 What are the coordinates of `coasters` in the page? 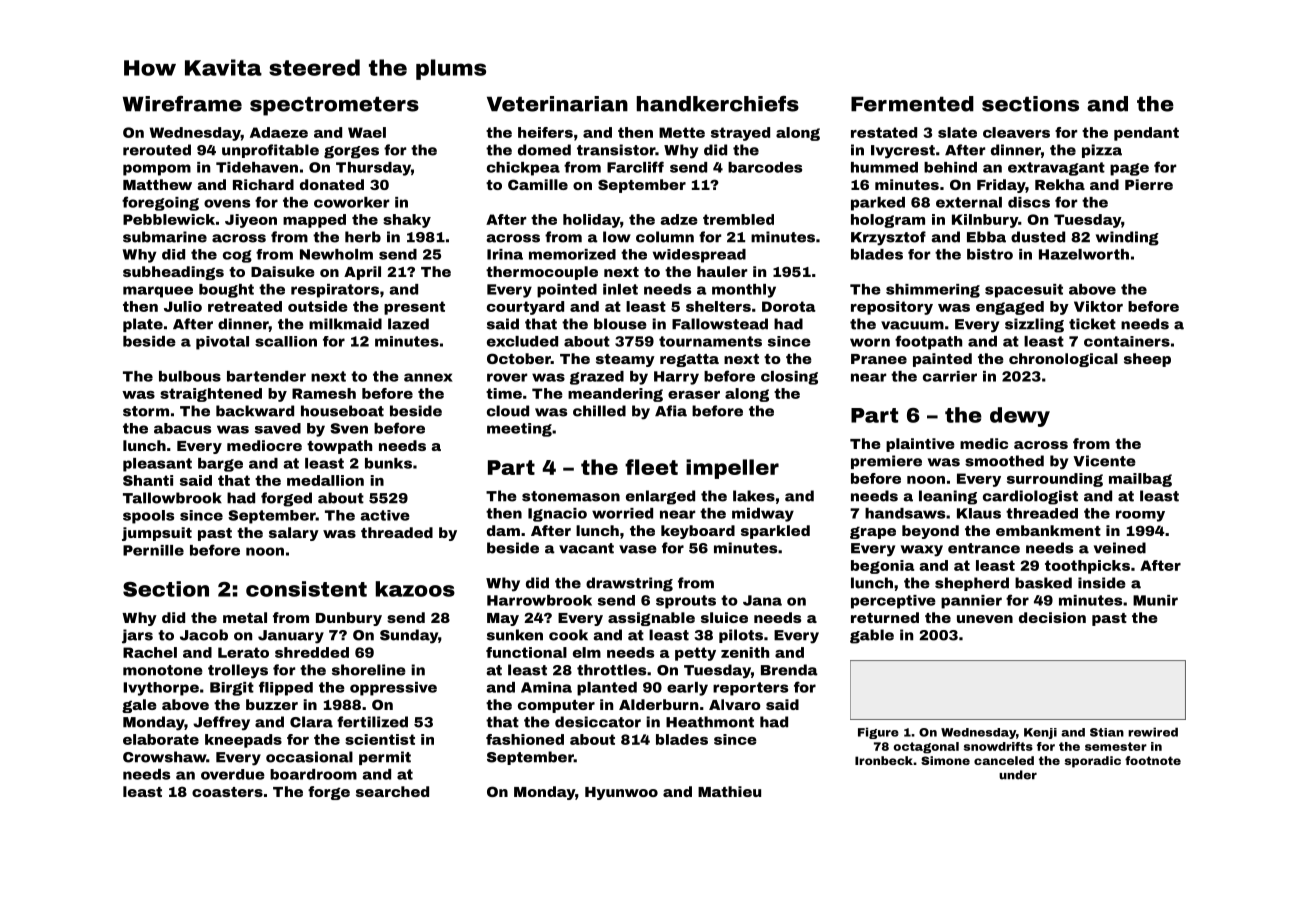 It's located at (227, 792).
